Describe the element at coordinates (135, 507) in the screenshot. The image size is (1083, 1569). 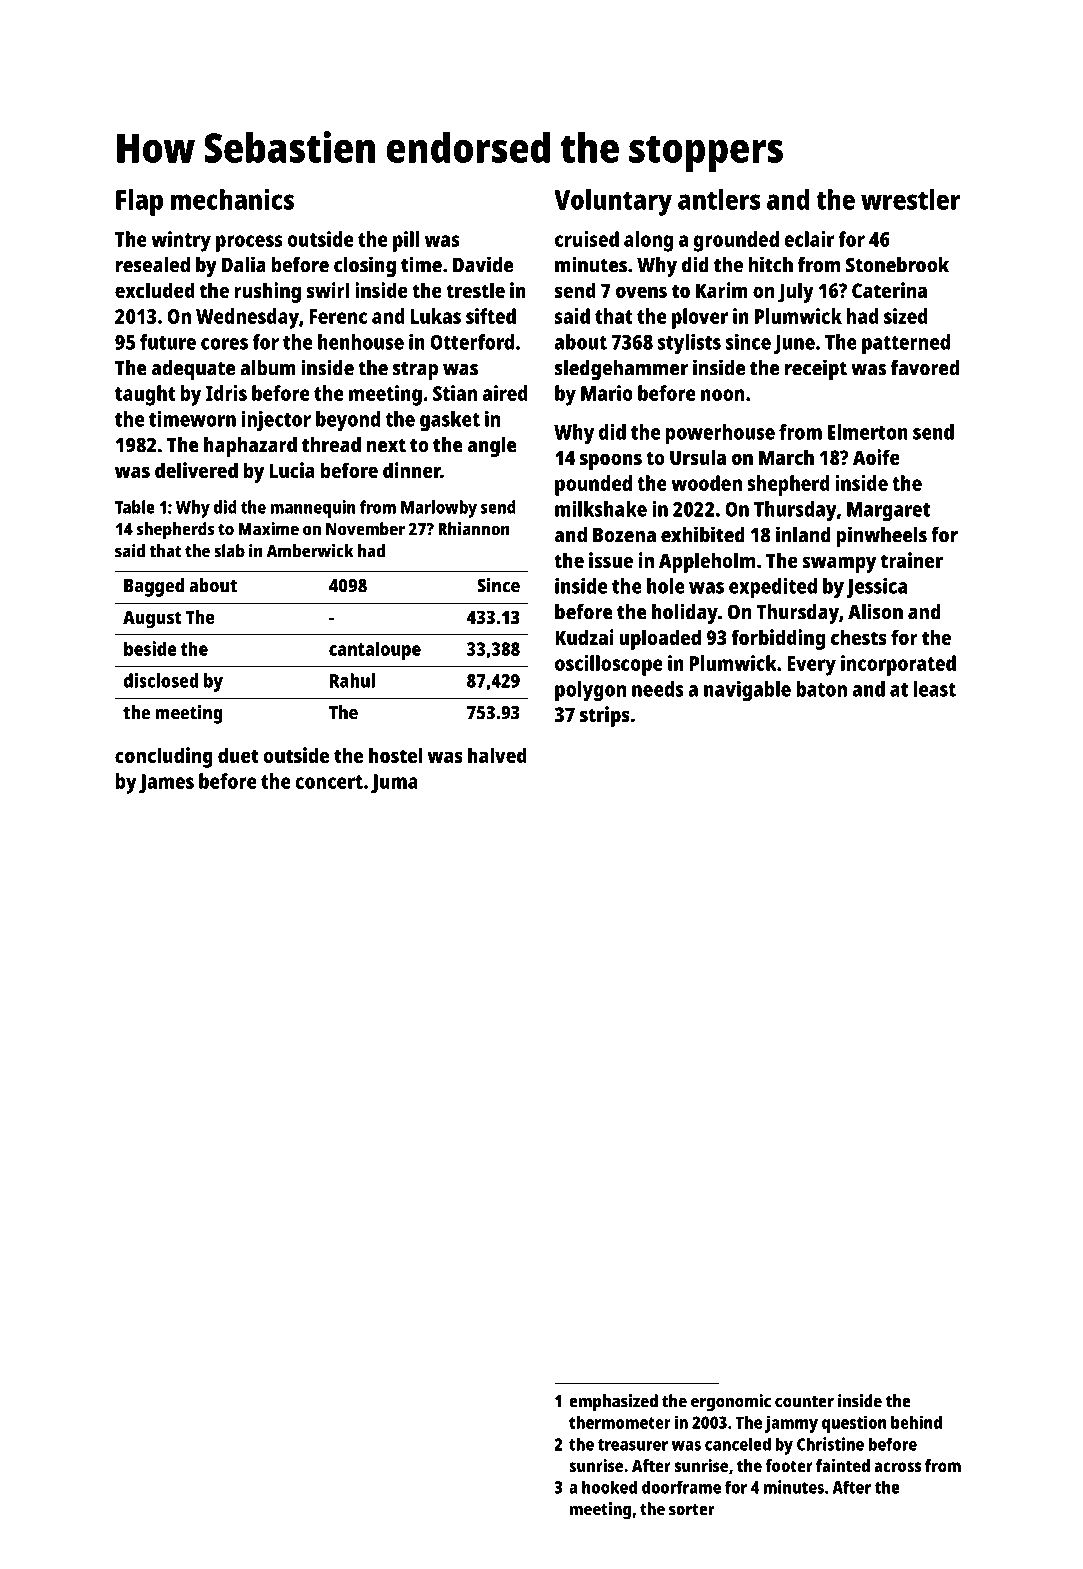
I see `Table` at that location.
